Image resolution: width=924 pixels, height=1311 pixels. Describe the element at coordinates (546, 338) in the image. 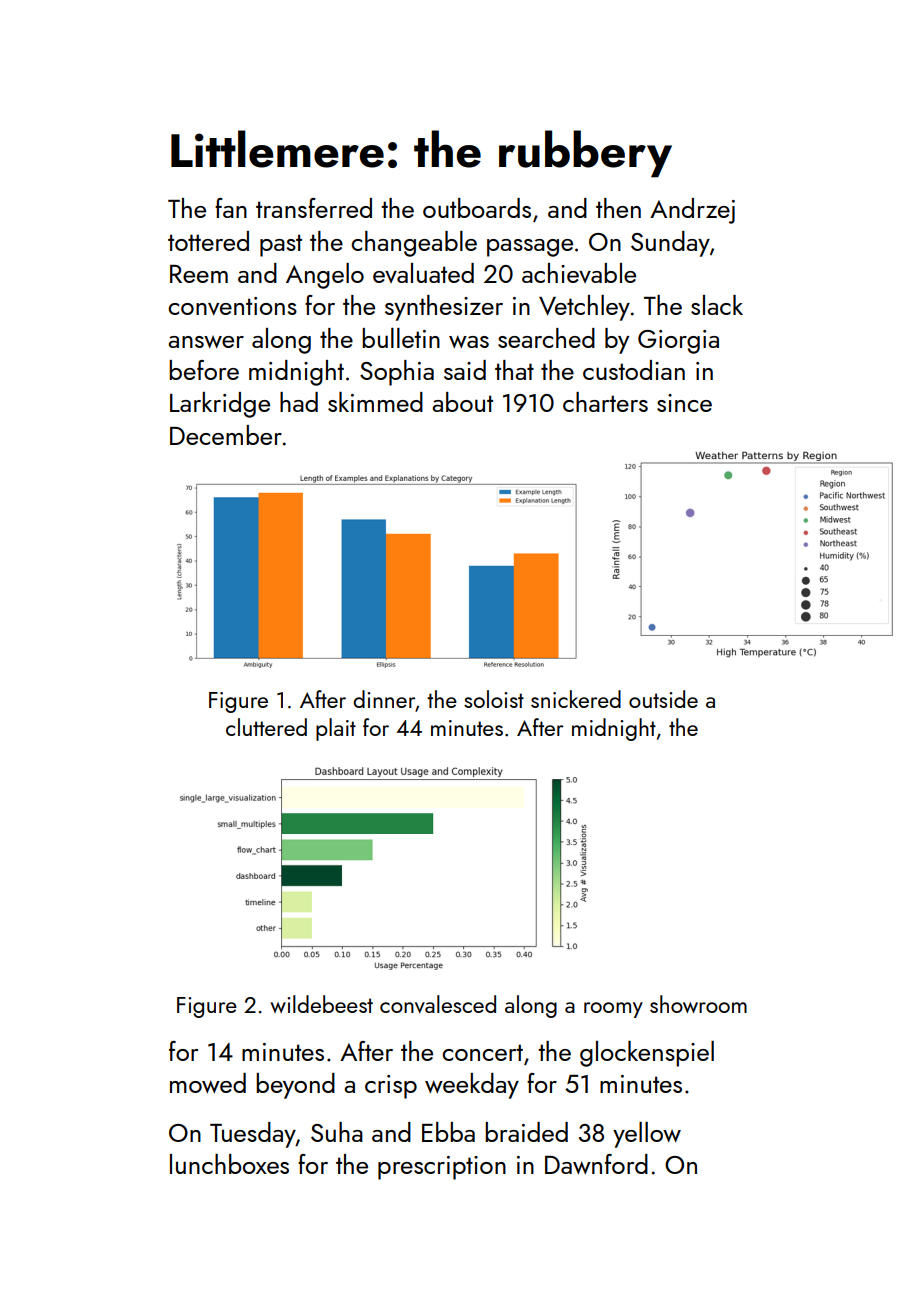

I see `searched` at that location.
